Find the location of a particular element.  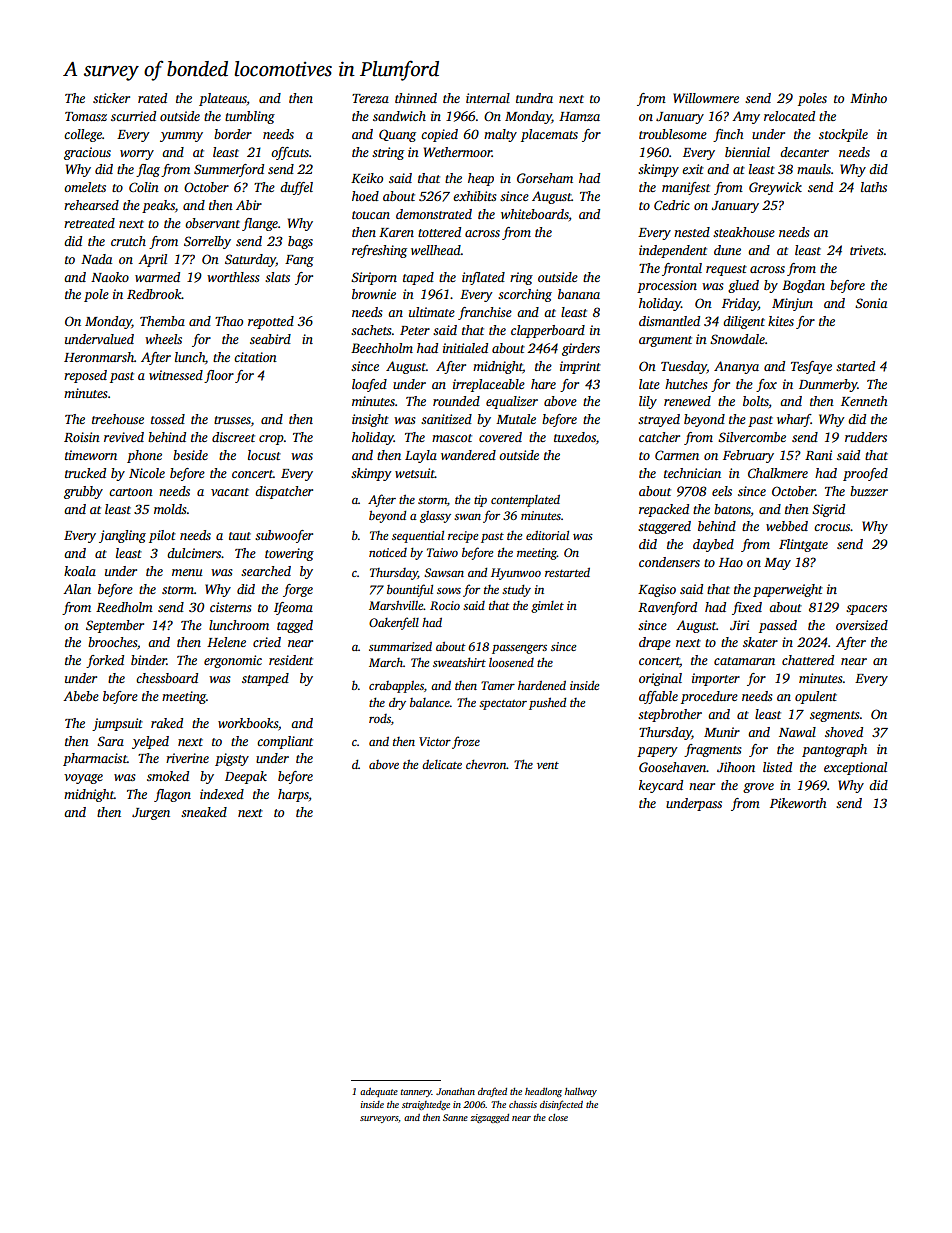

webbed is located at coordinates (787, 526).
